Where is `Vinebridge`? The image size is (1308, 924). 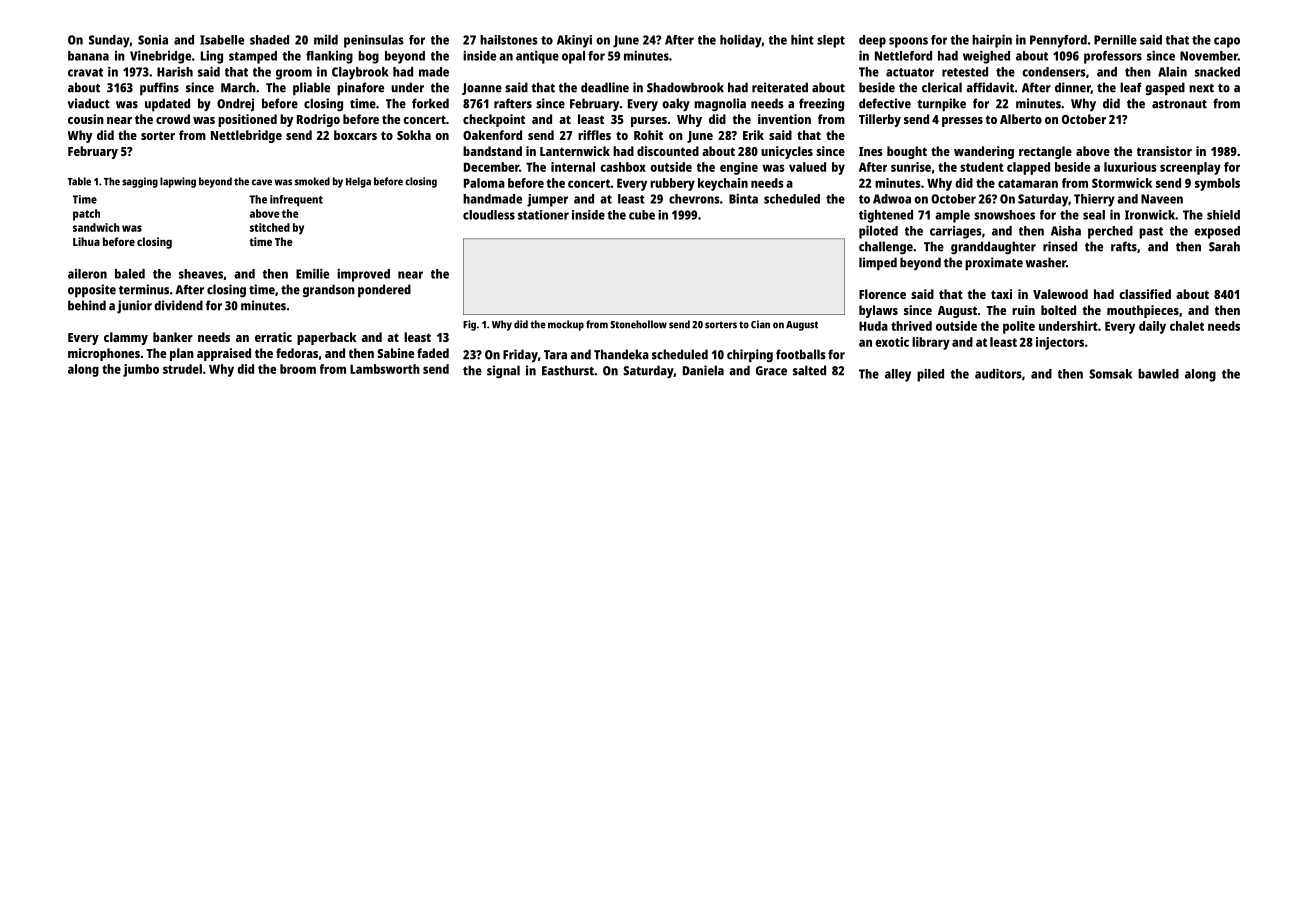 Vinebridge is located at coordinates (160, 57).
